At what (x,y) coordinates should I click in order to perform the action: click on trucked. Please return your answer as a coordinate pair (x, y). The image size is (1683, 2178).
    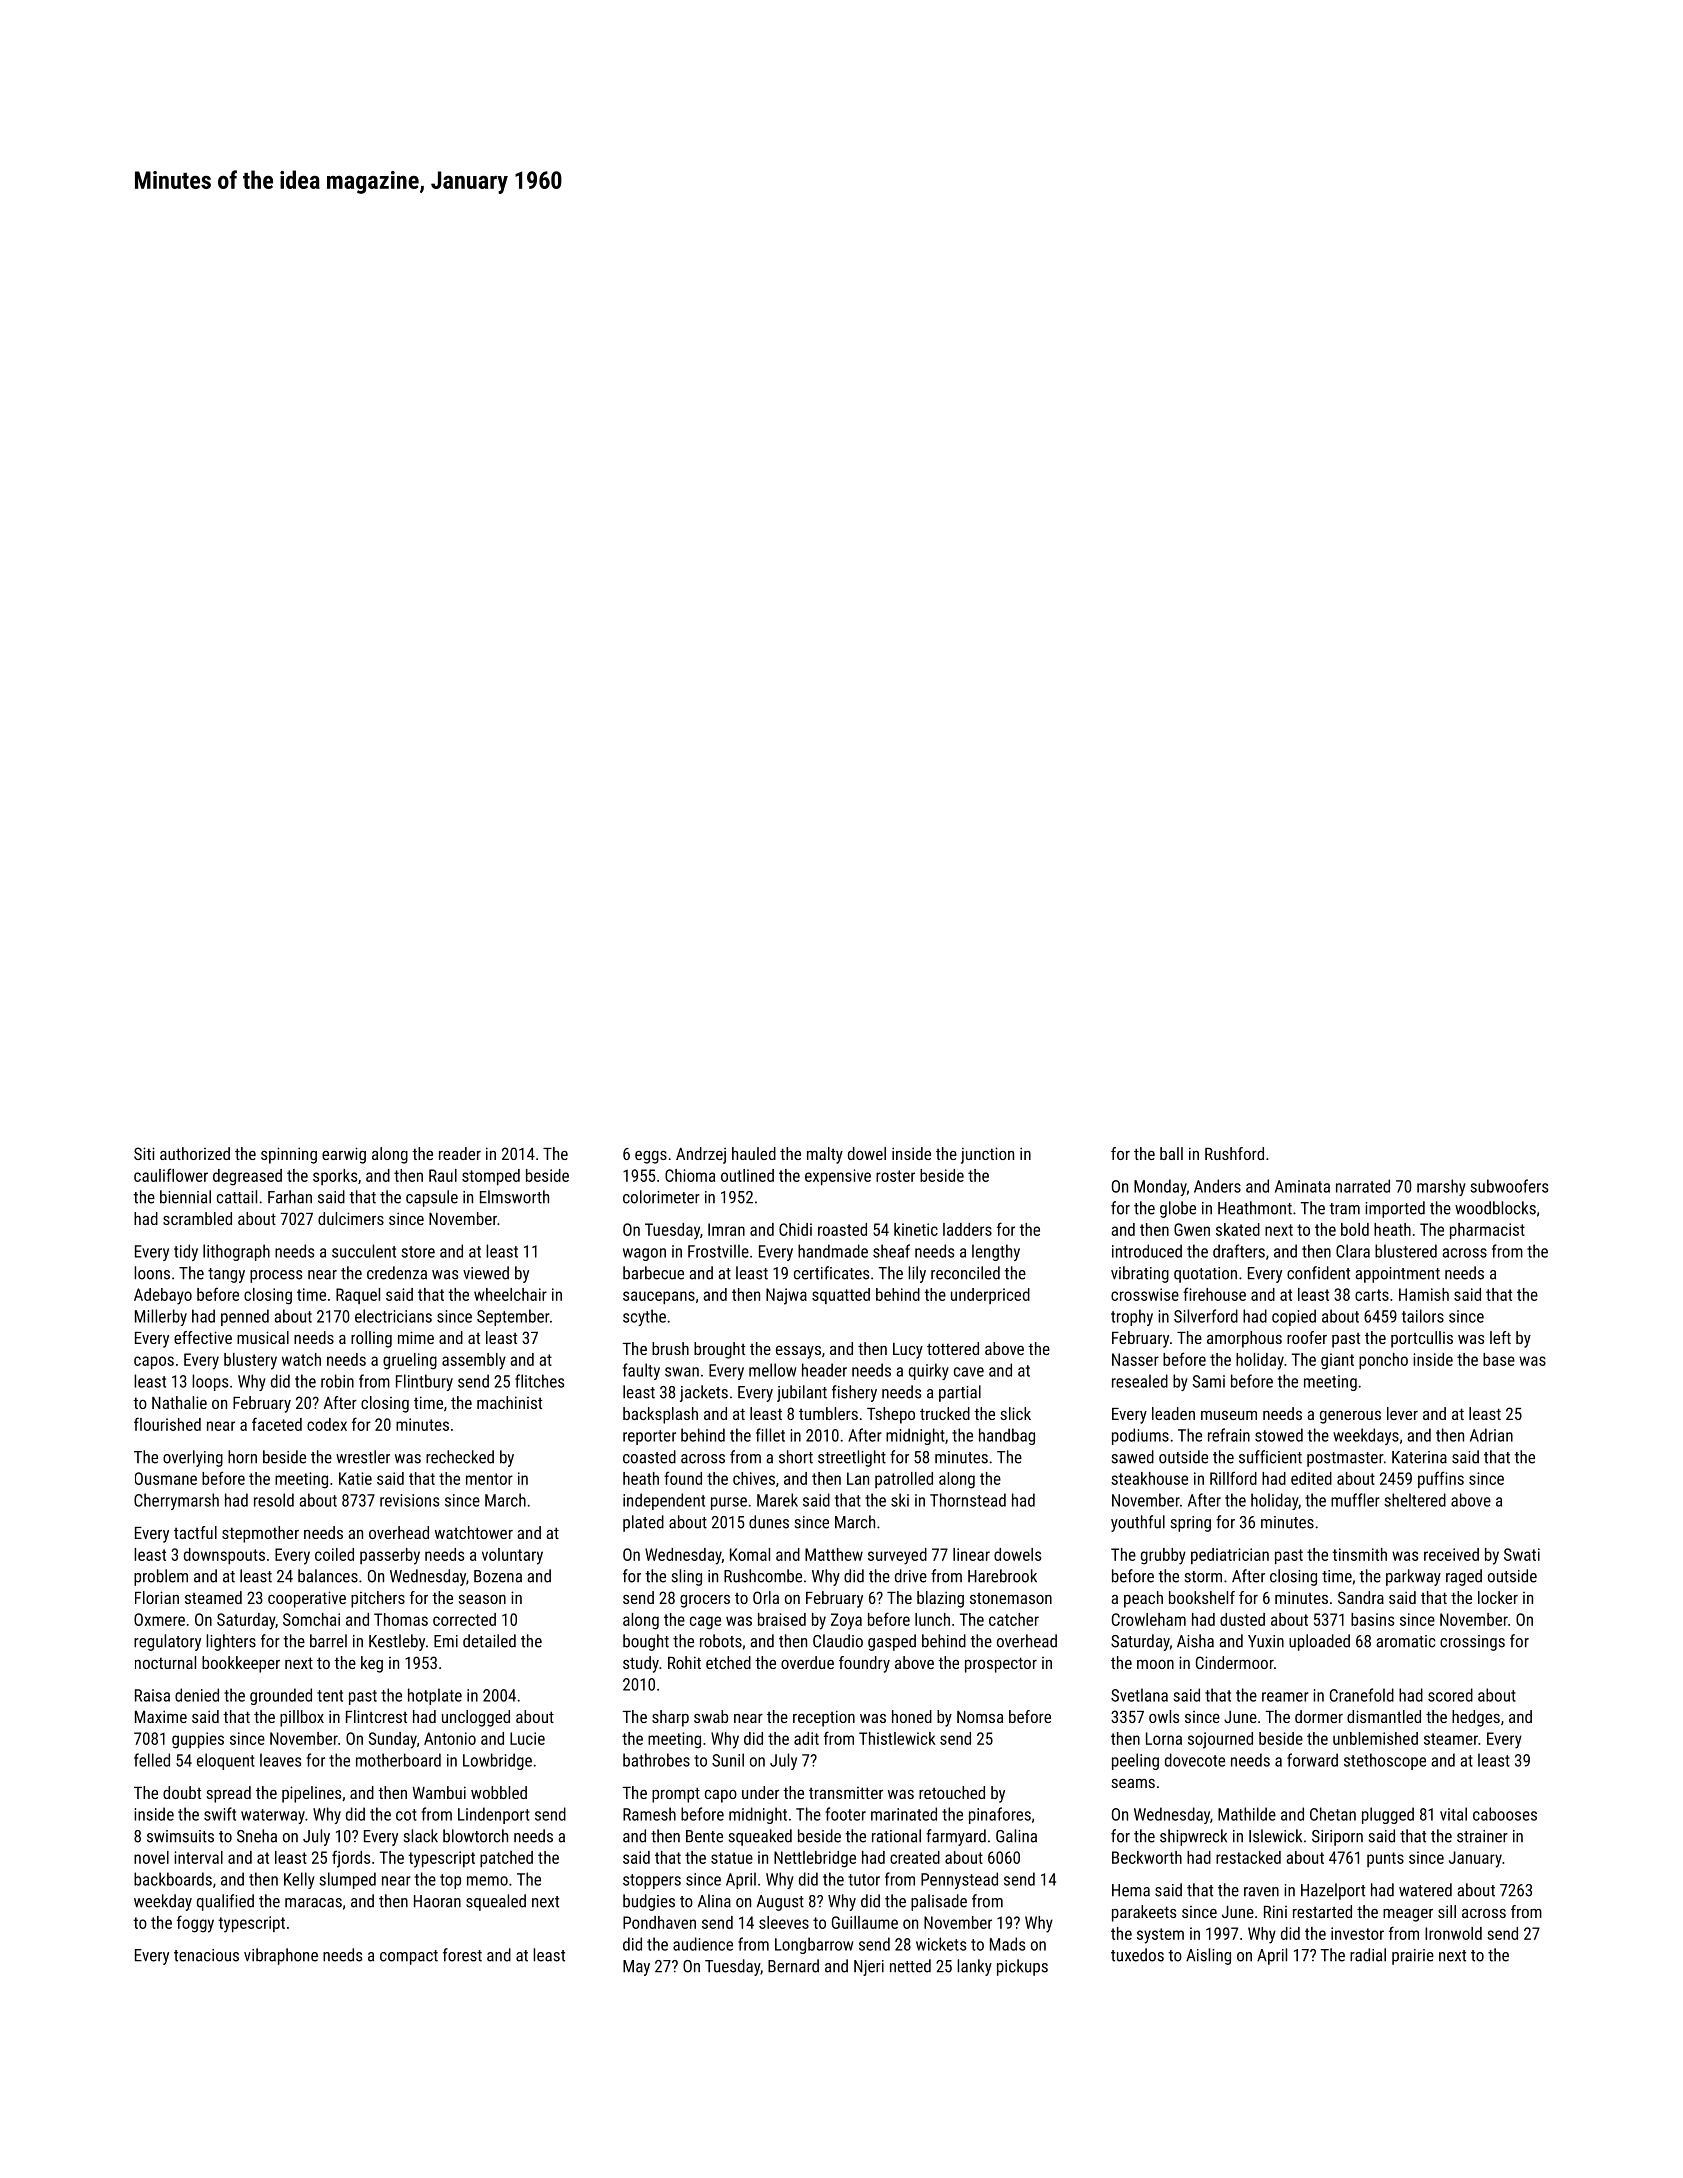
    Looking at the image, I should click on (945, 1413).
